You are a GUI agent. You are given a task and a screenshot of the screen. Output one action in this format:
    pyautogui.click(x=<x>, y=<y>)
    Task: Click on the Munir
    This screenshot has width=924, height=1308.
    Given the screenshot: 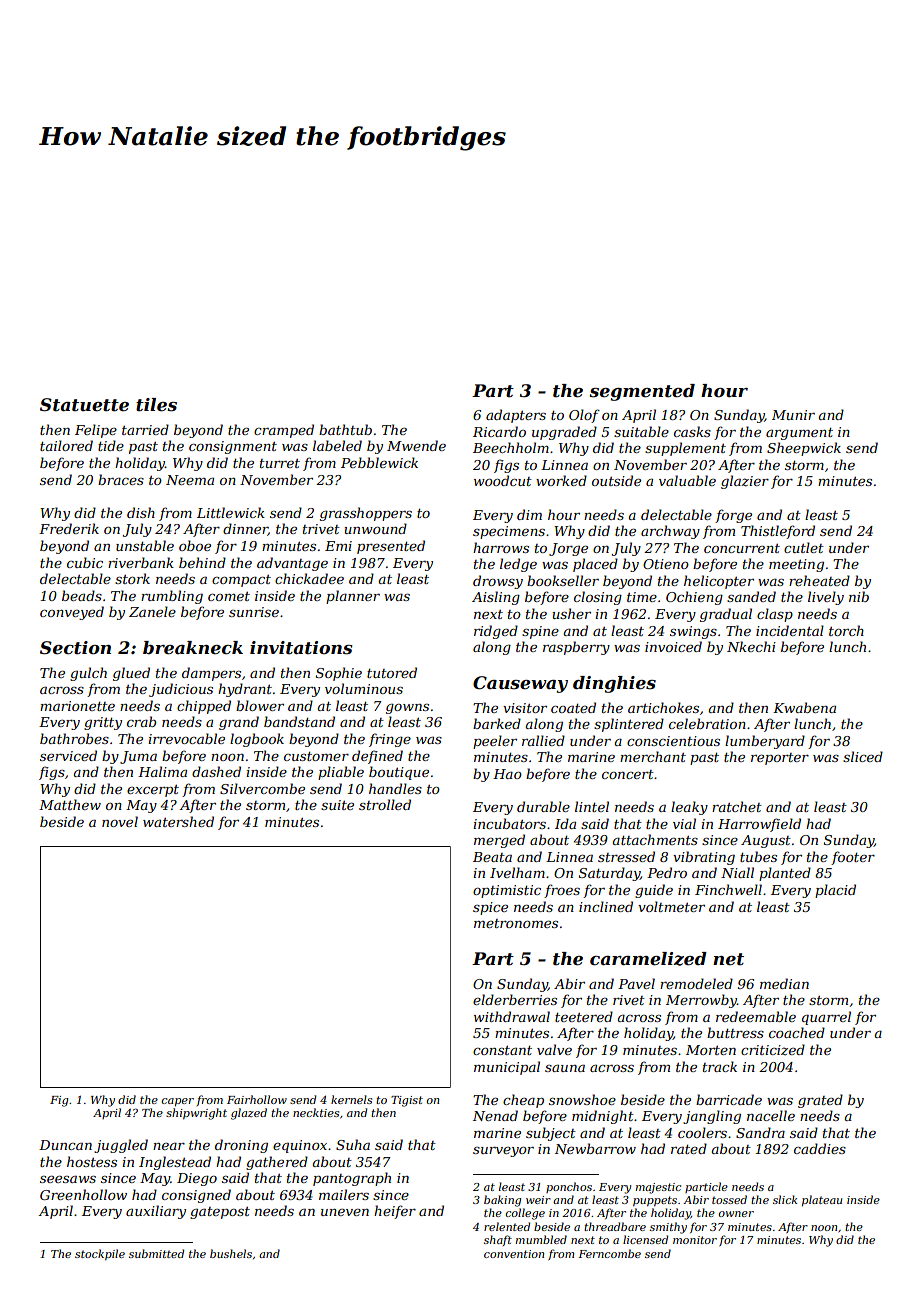 What is the action you would take?
    pyautogui.click(x=793, y=415)
